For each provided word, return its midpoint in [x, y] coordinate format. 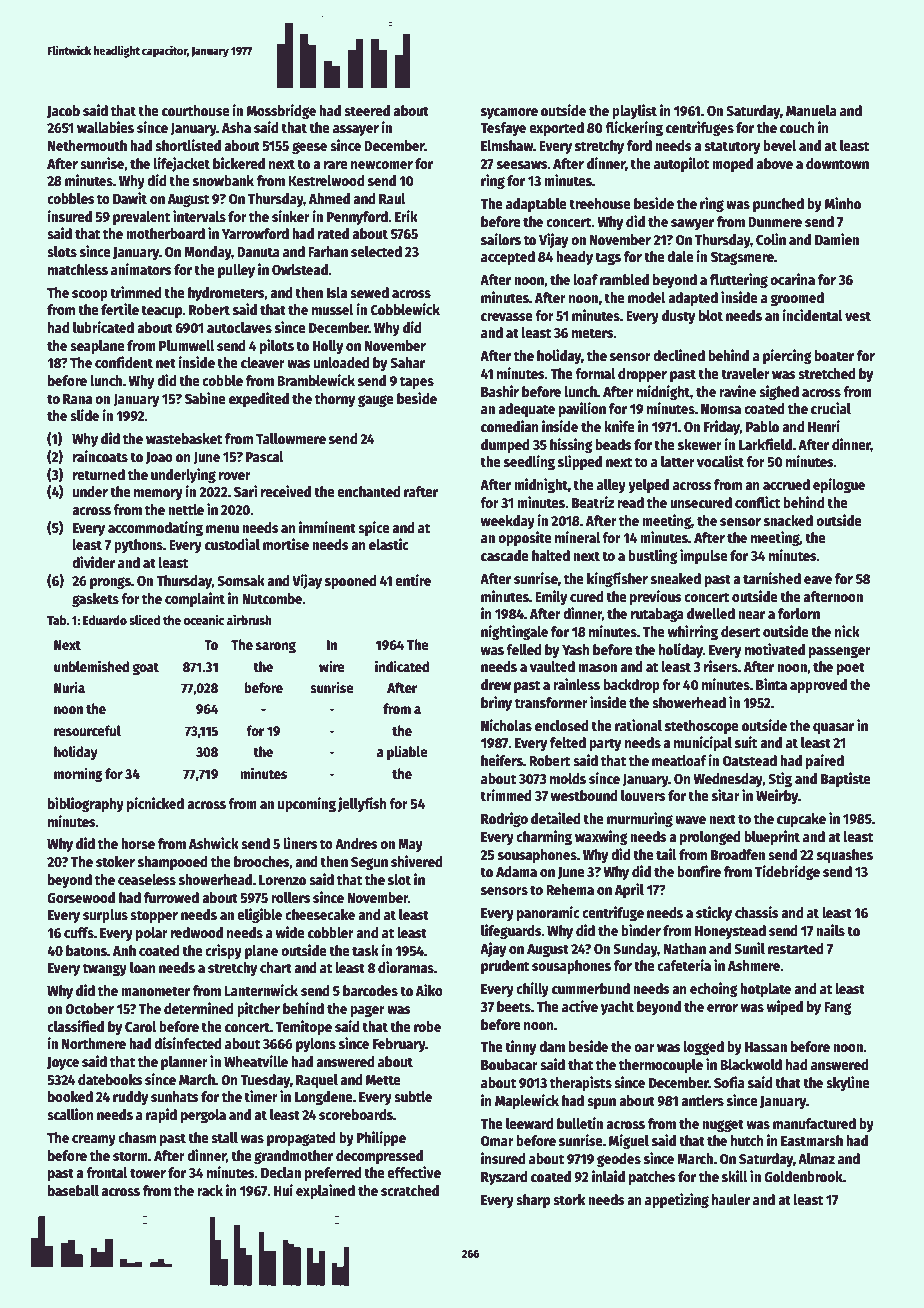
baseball [73, 1190]
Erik [406, 216]
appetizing [677, 1200]
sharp [533, 1201]
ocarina [792, 279]
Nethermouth [87, 145]
